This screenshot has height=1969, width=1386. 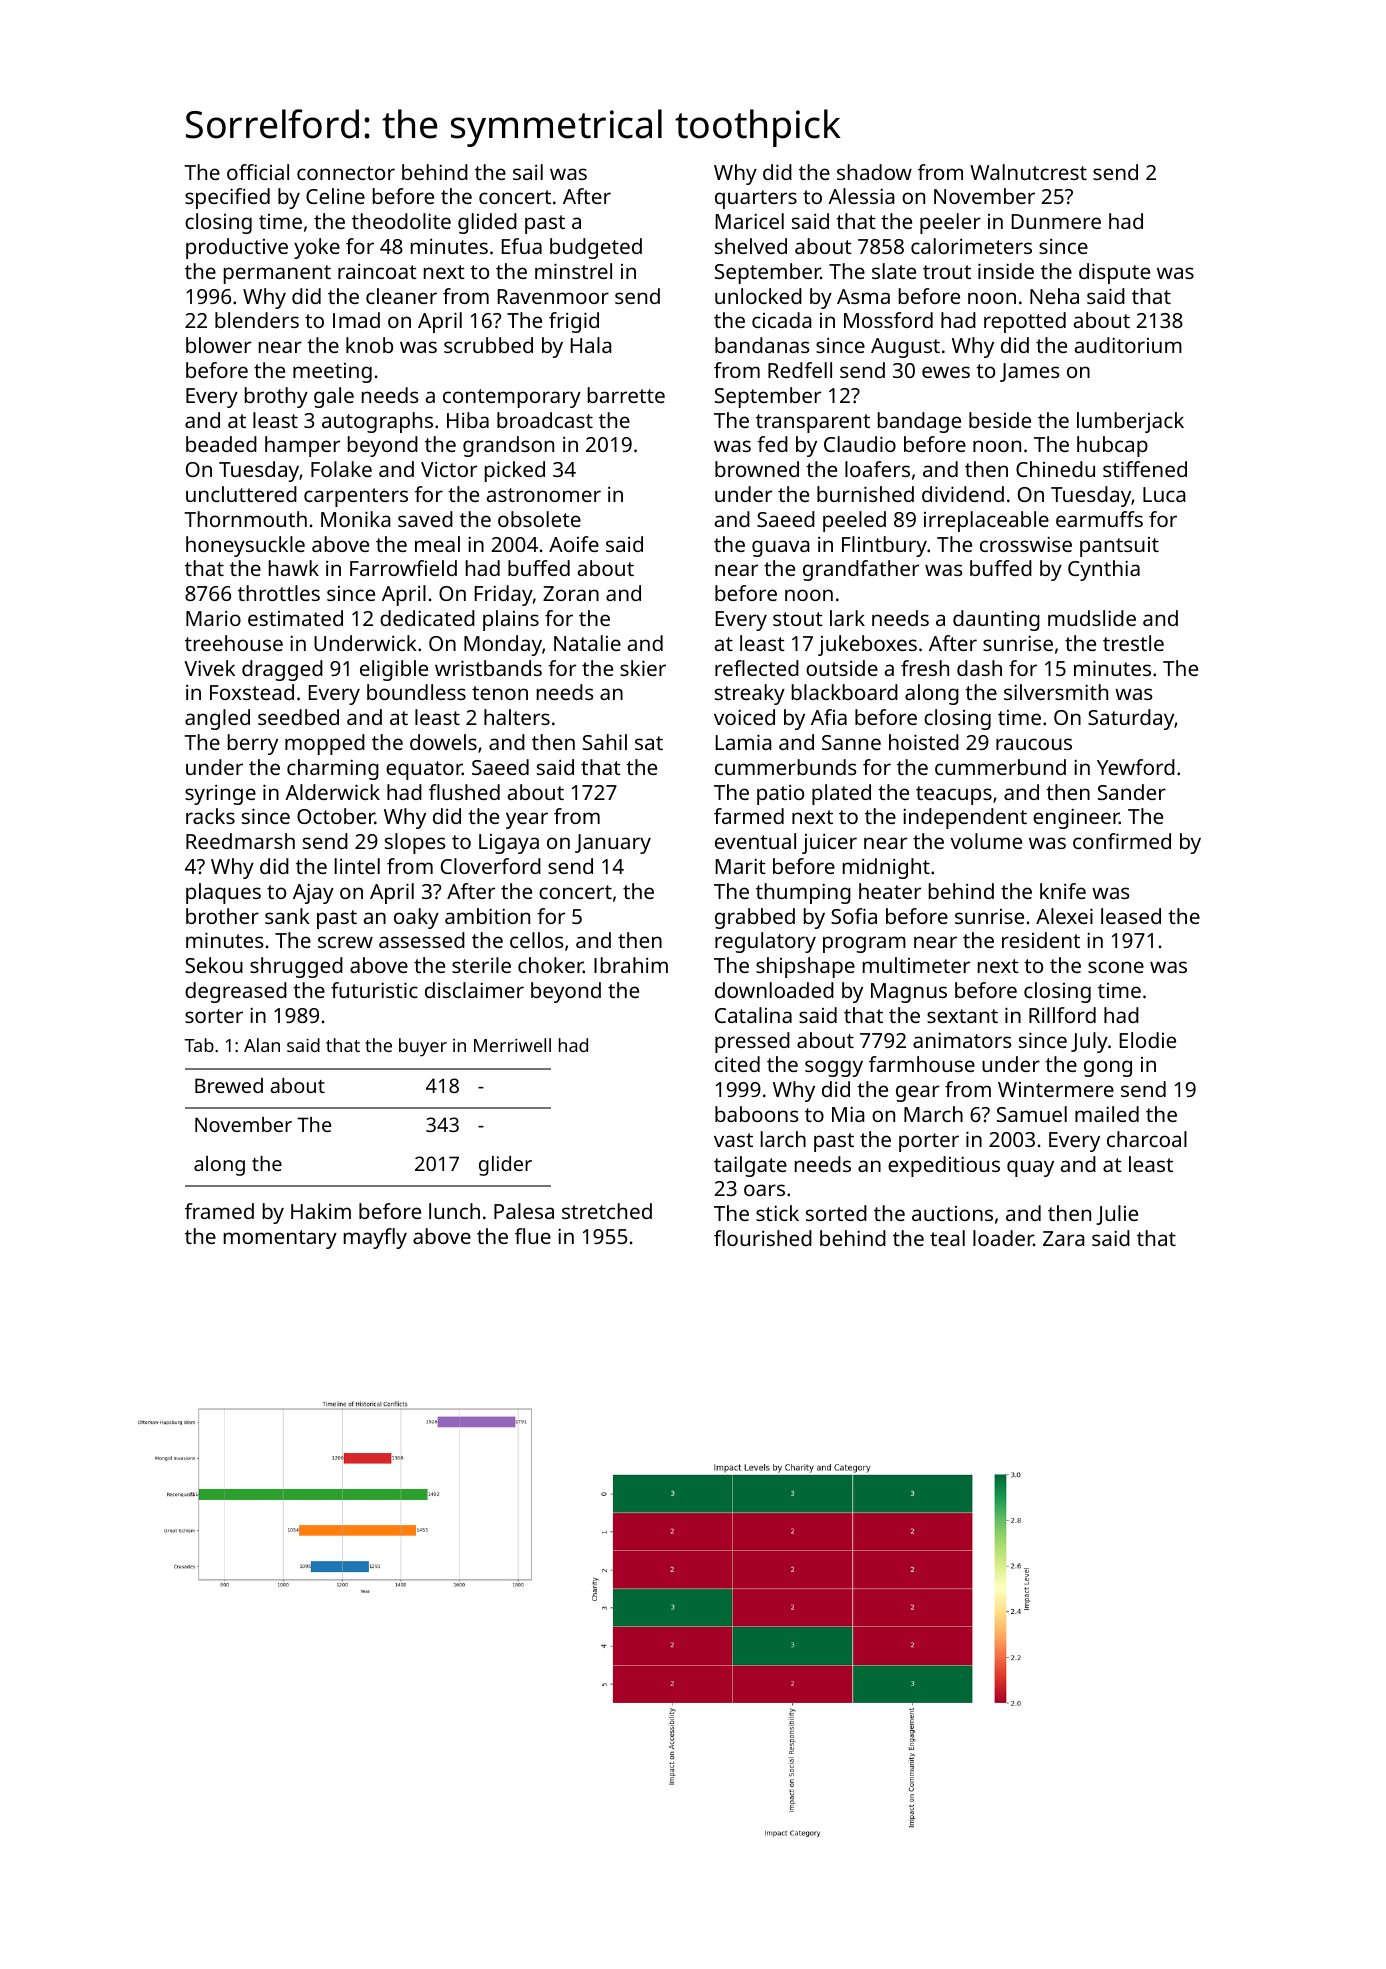 What do you see at coordinates (227, 198) in the screenshot?
I see `specified` at bounding box center [227, 198].
